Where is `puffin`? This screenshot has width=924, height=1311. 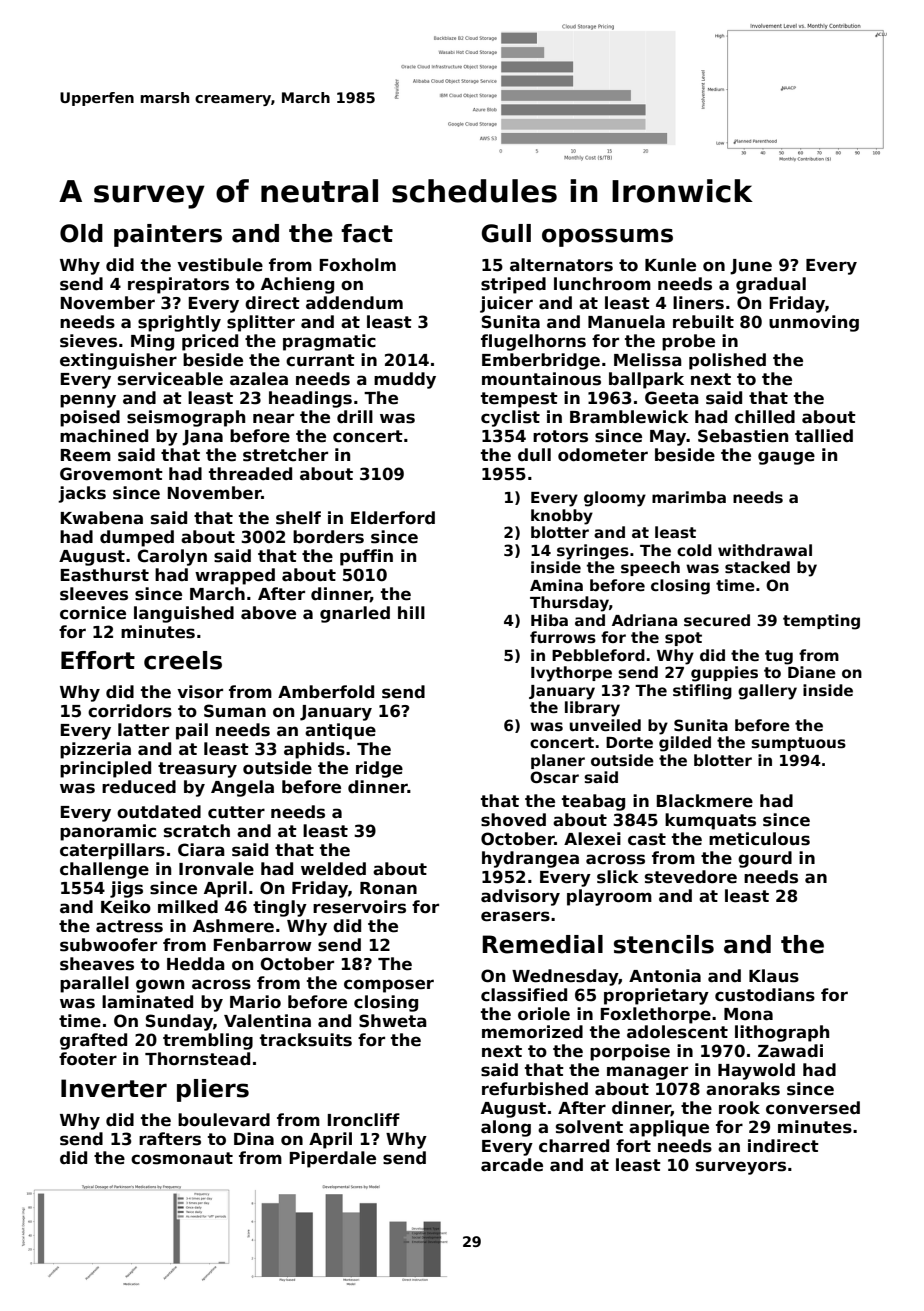
puffin is located at coordinates (366, 557).
